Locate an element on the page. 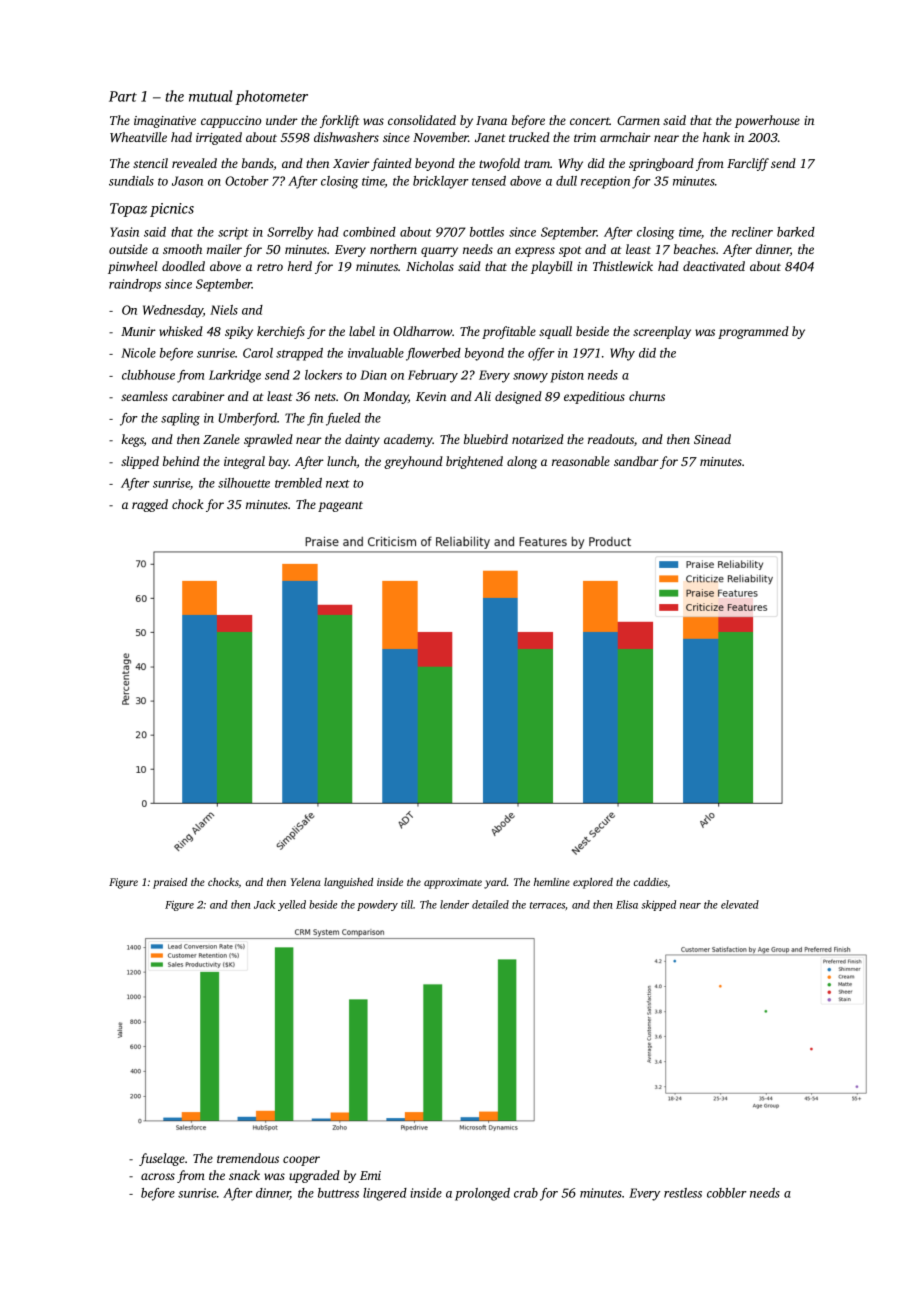 This image has height=1308, width=924. notarized is located at coordinates (538, 439).
